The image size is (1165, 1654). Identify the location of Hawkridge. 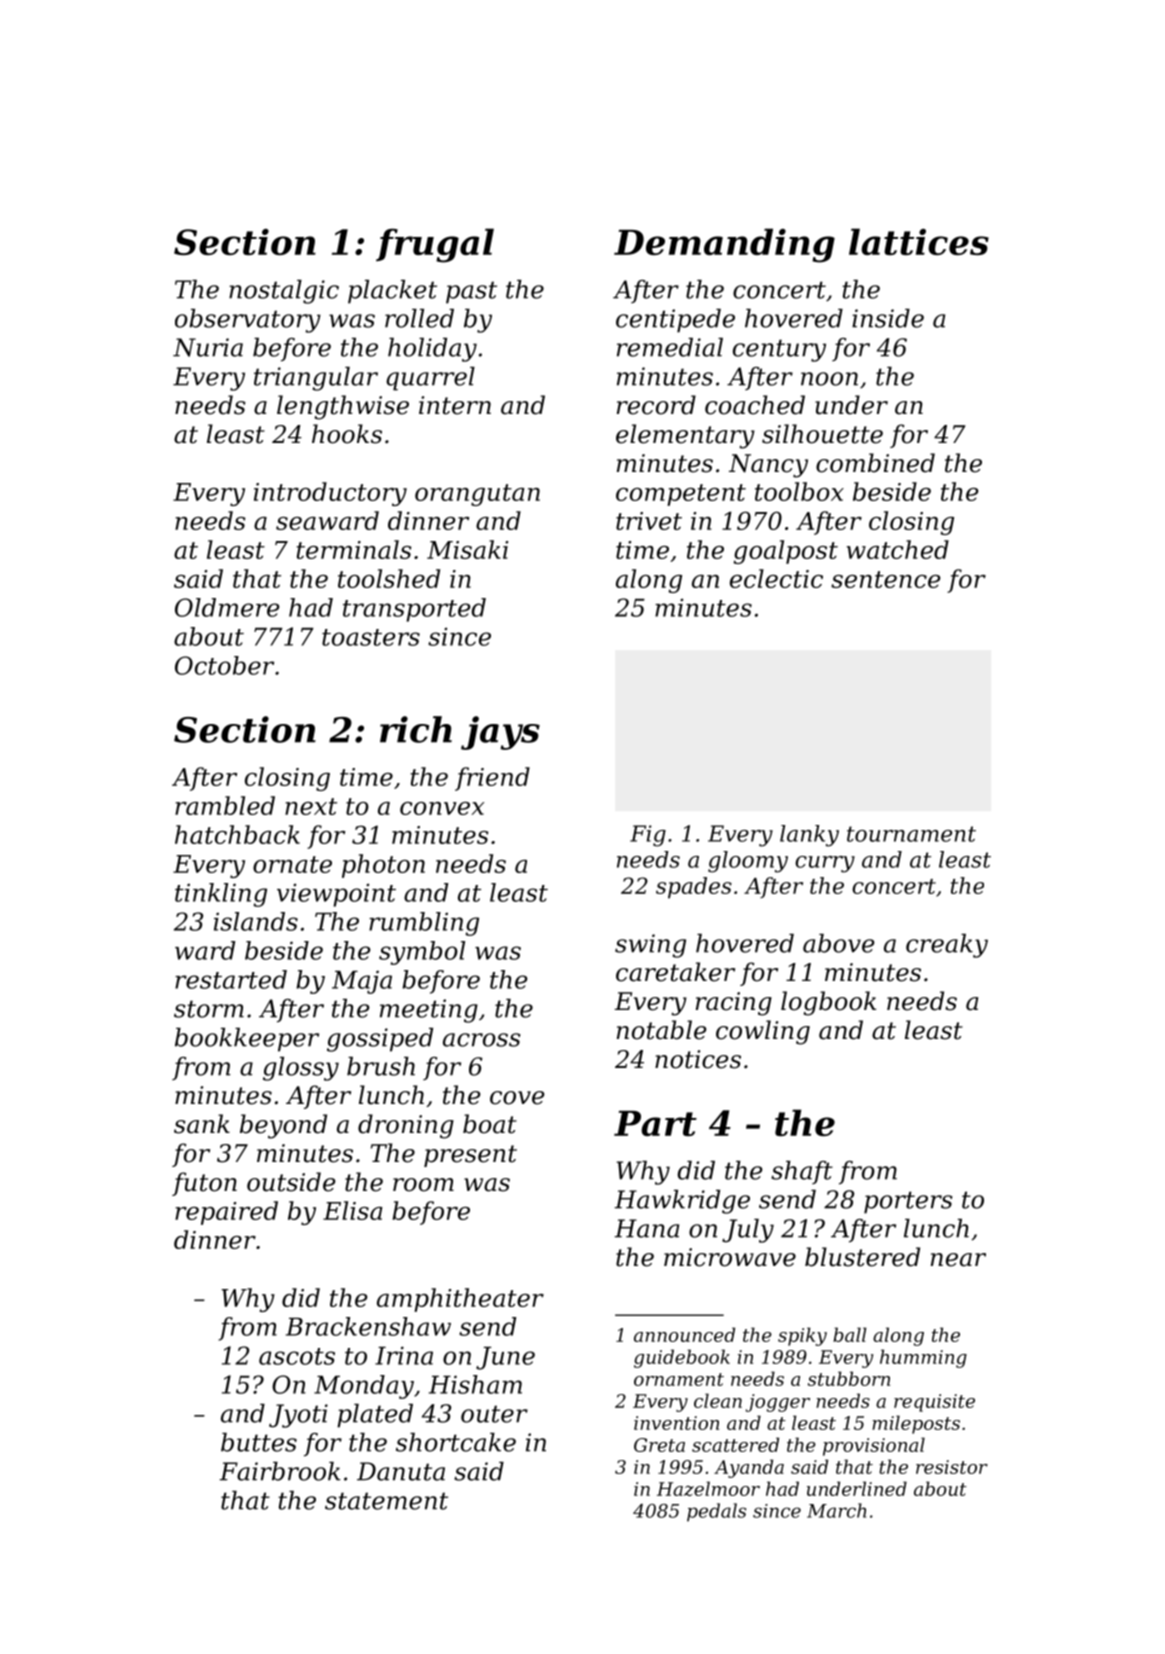
(682, 1202).
